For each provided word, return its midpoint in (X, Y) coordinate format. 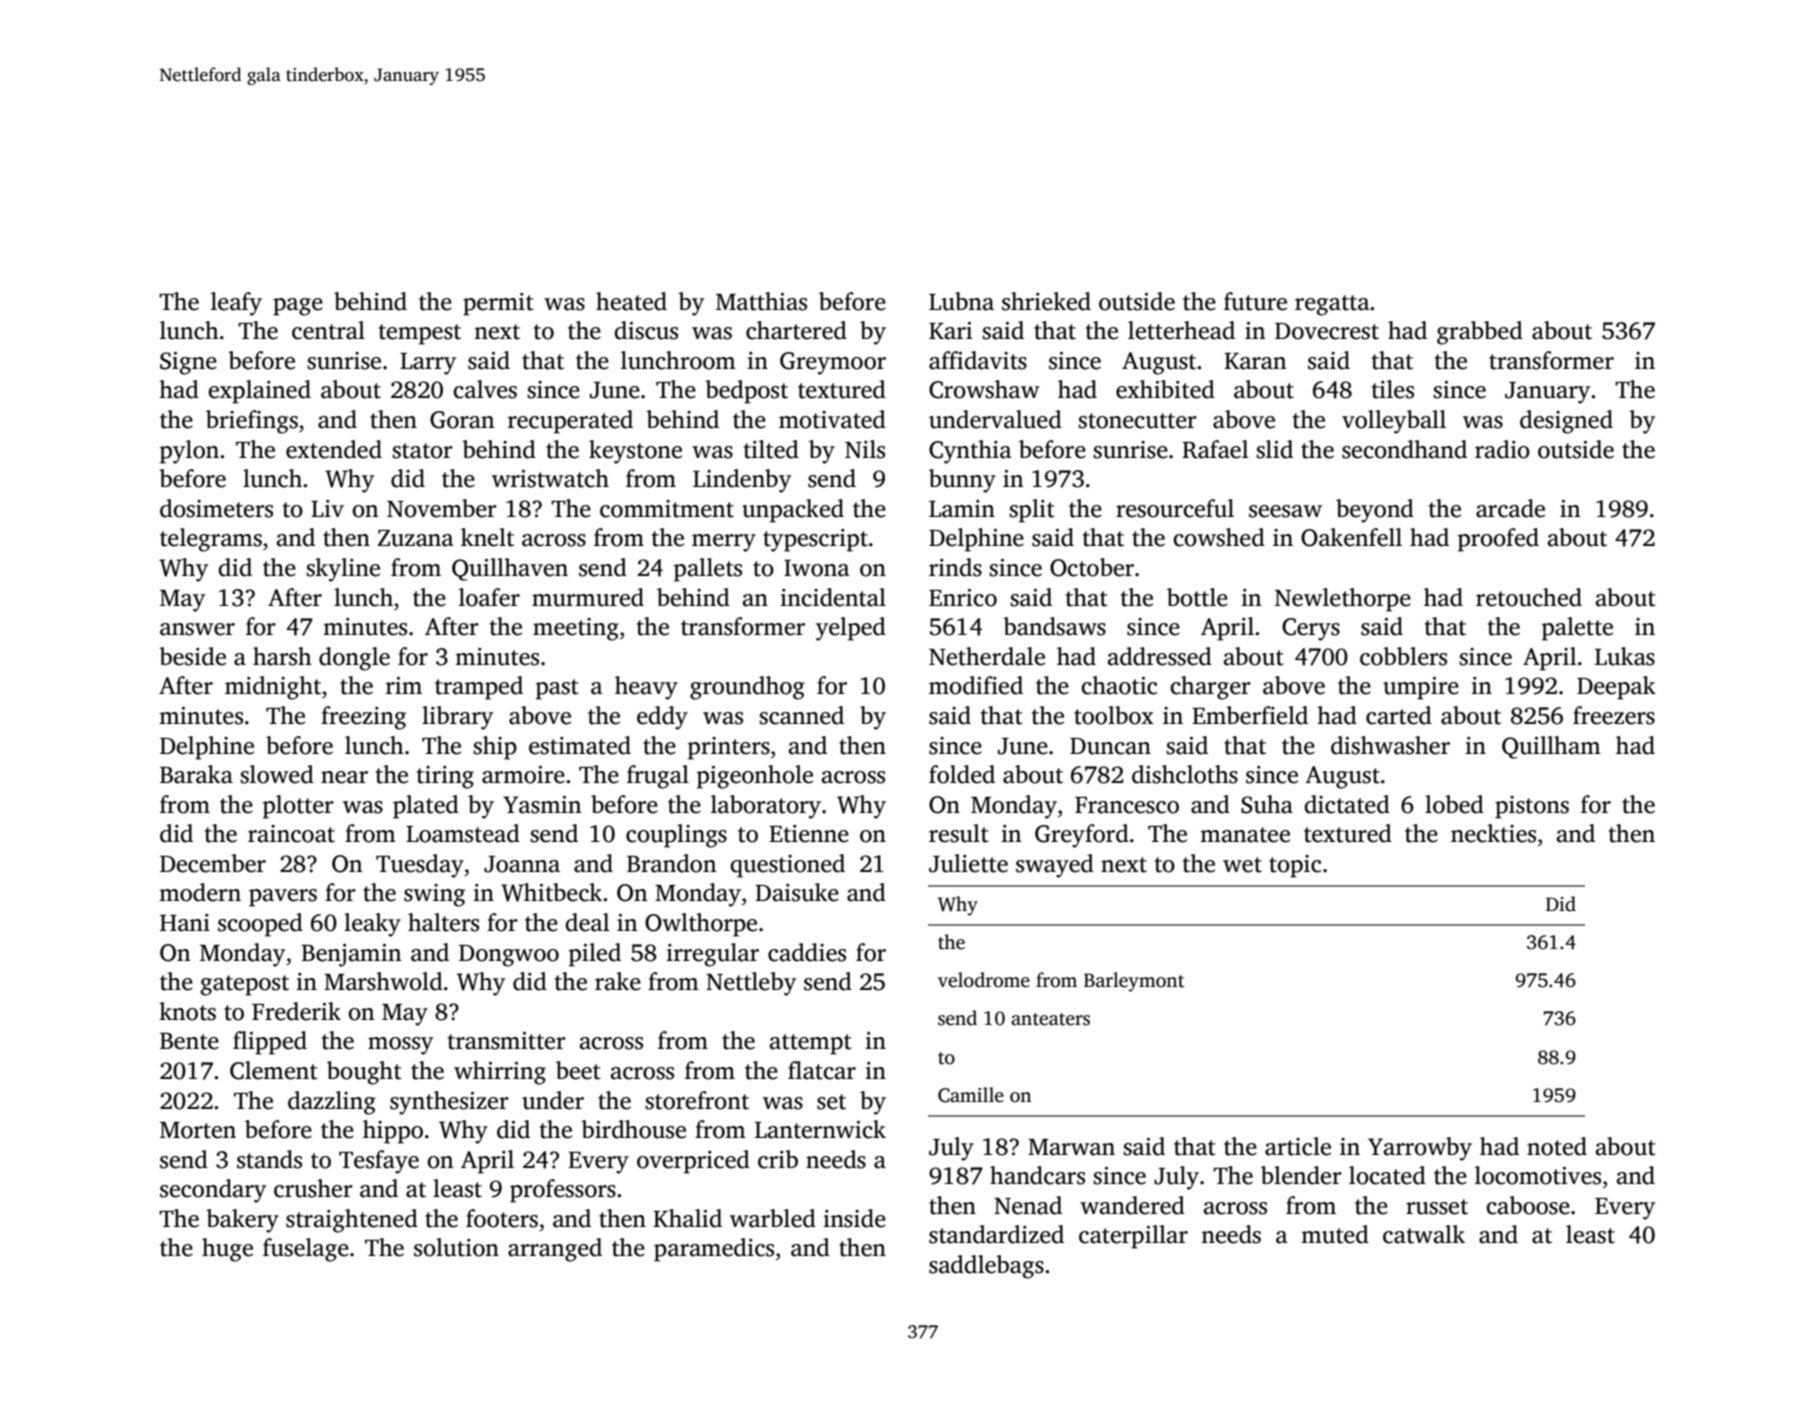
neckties (1493, 833)
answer (197, 629)
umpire (1421, 688)
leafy (236, 304)
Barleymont (1134, 982)
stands (269, 1159)
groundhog (747, 688)
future (1255, 301)
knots (187, 1011)
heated (631, 301)
